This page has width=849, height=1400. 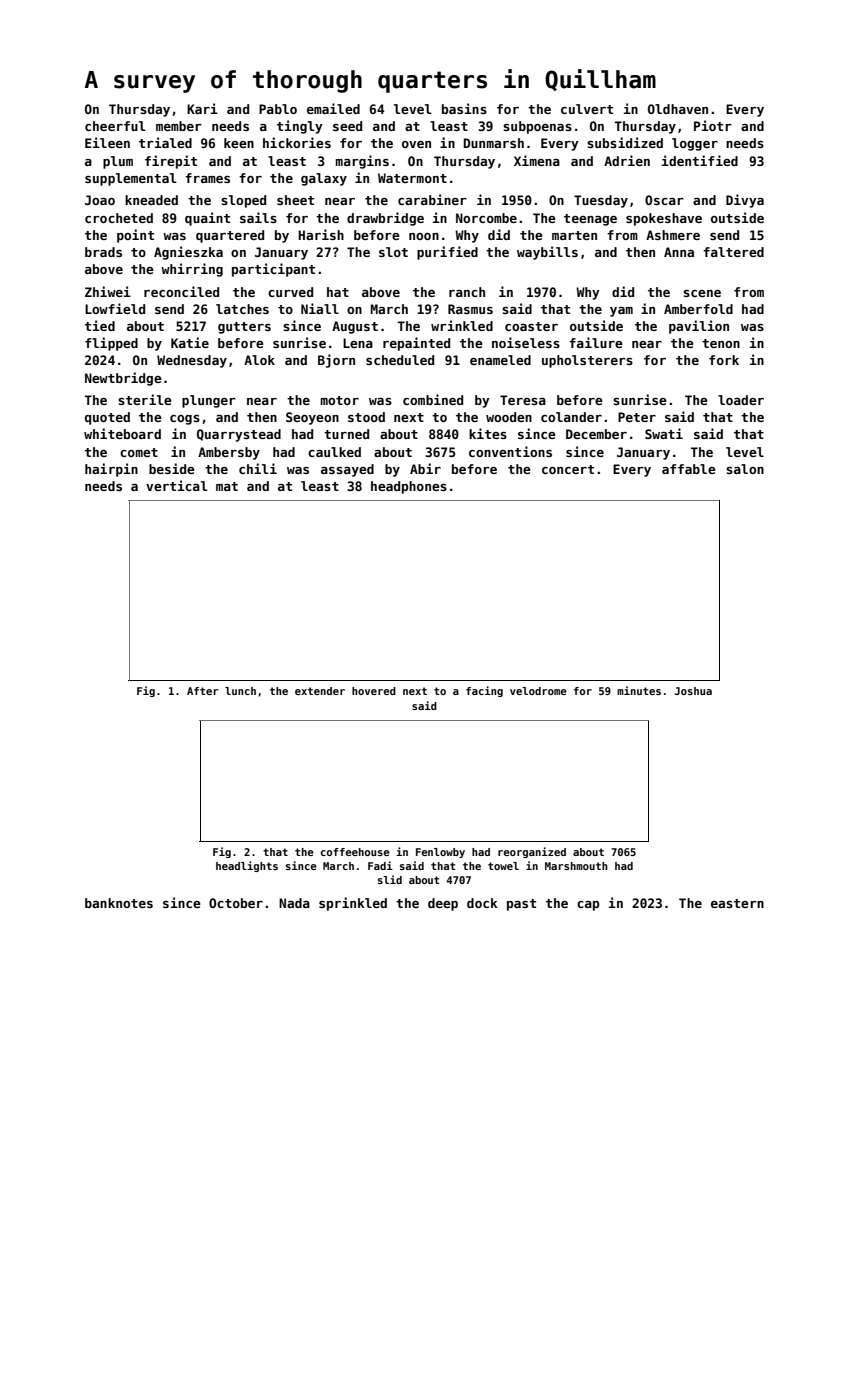 What do you see at coordinates (321, 234) in the page?
I see `Harish` at bounding box center [321, 234].
